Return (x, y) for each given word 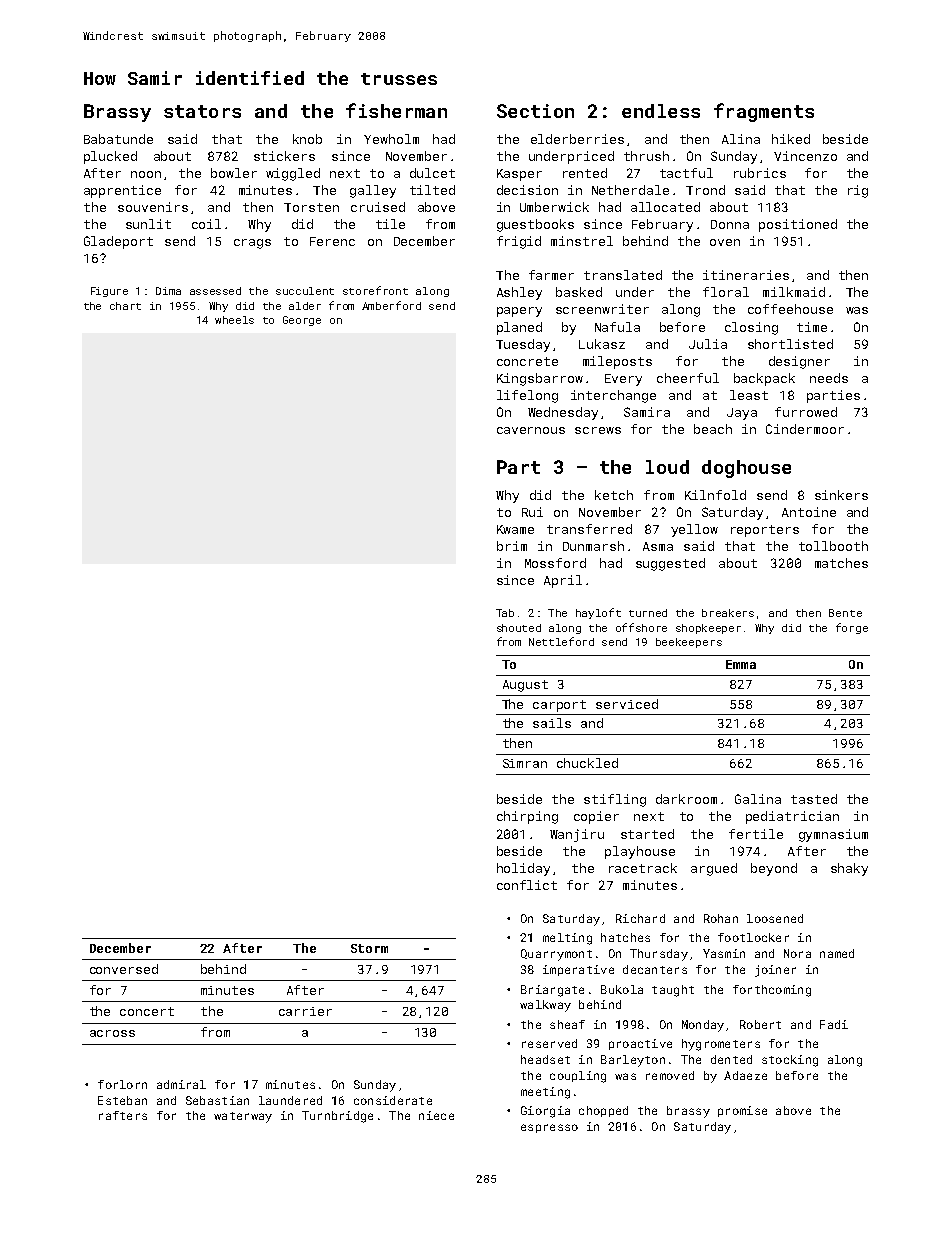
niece (436, 1115)
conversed (124, 969)
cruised (378, 207)
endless (661, 111)
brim (512, 546)
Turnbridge (337, 1117)
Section (535, 111)
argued (714, 869)
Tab (505, 613)
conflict (527, 885)
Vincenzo (805, 156)
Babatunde (118, 139)
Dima (168, 291)
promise (742, 1111)
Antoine (809, 512)
